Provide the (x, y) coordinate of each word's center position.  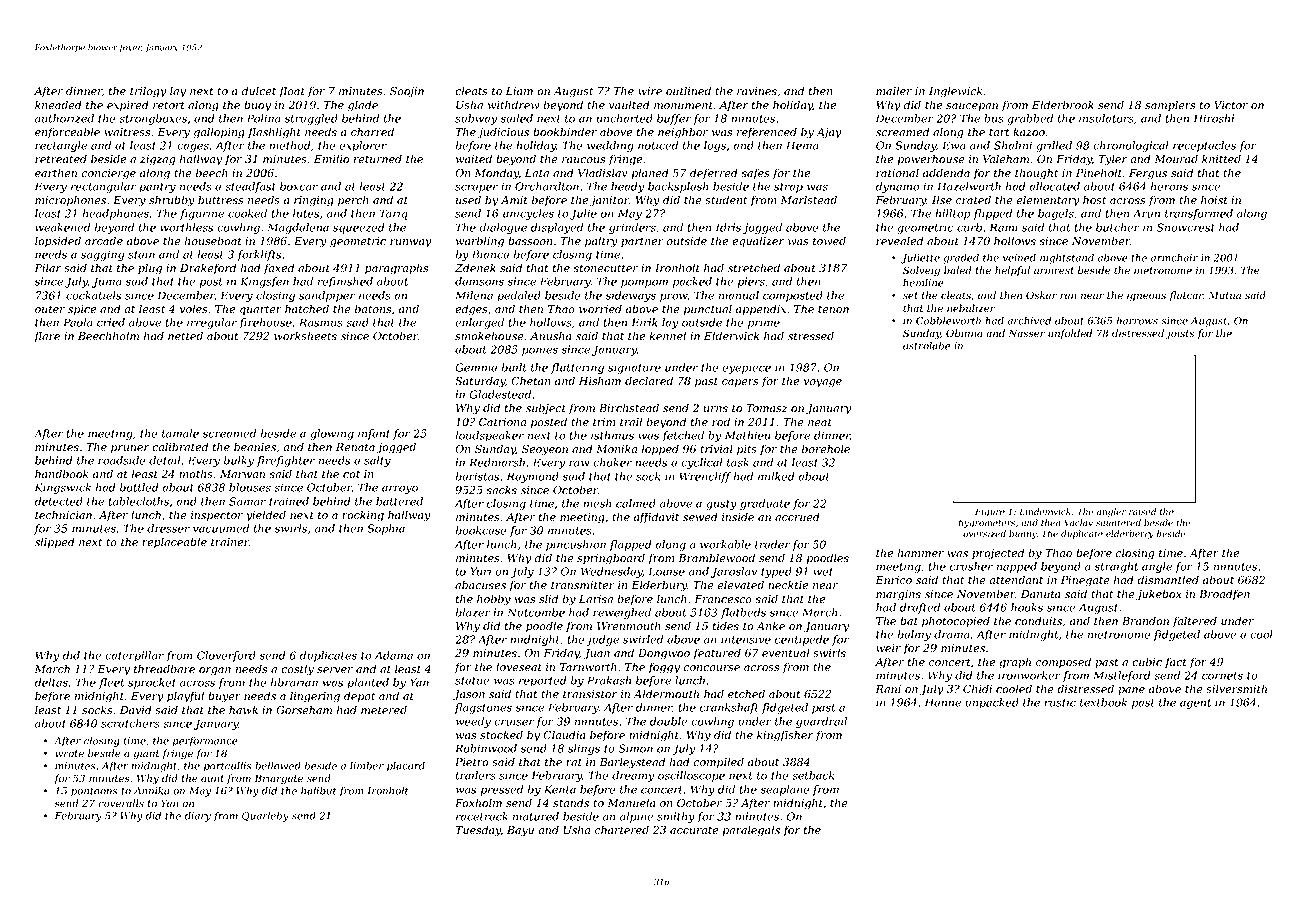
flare (47, 337)
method (290, 145)
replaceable (174, 543)
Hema (802, 145)
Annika (152, 790)
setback (813, 775)
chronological (1131, 146)
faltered (1195, 621)
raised (1142, 511)
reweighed (622, 613)
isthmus (612, 435)
